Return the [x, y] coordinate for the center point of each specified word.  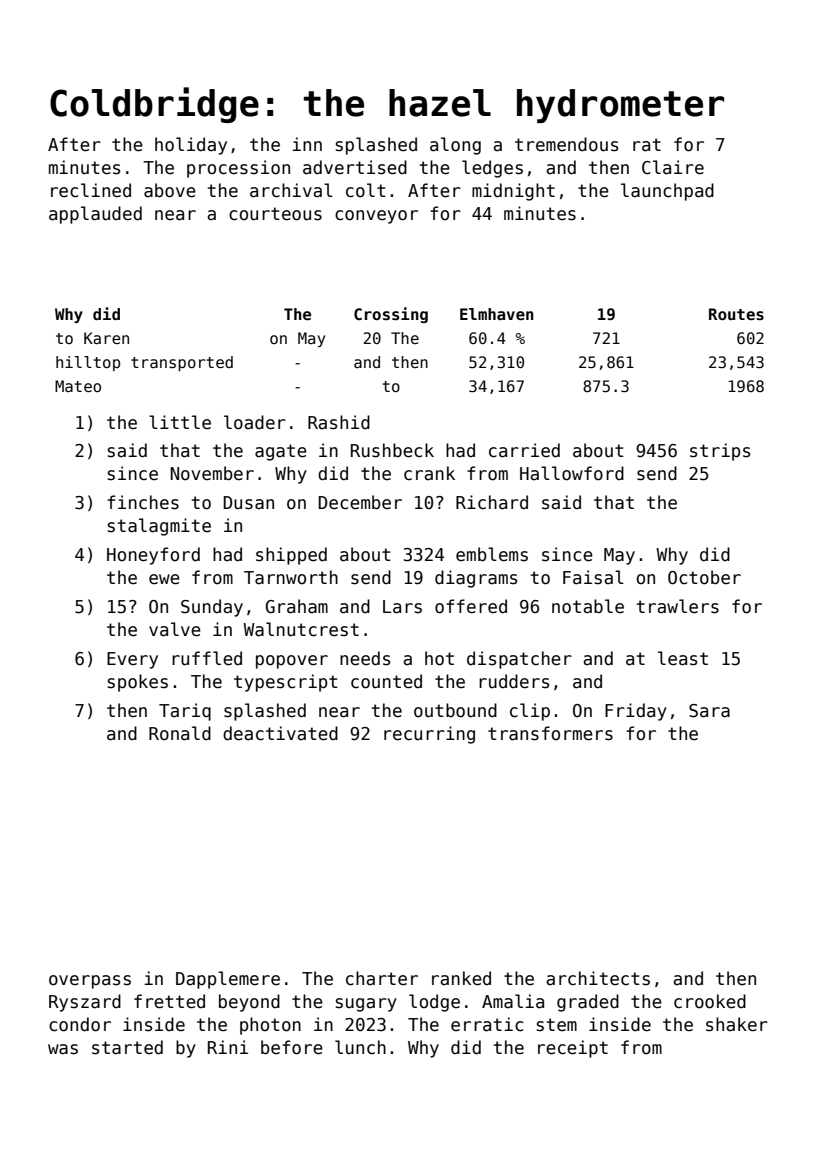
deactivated [280, 733]
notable [588, 606]
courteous [275, 214]
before [292, 1047]
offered [471, 606]
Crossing [391, 315]
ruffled [207, 658]
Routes [736, 314]
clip [530, 712]
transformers [550, 733]
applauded [95, 215]
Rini [228, 1047]
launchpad [667, 192]
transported [182, 363]
